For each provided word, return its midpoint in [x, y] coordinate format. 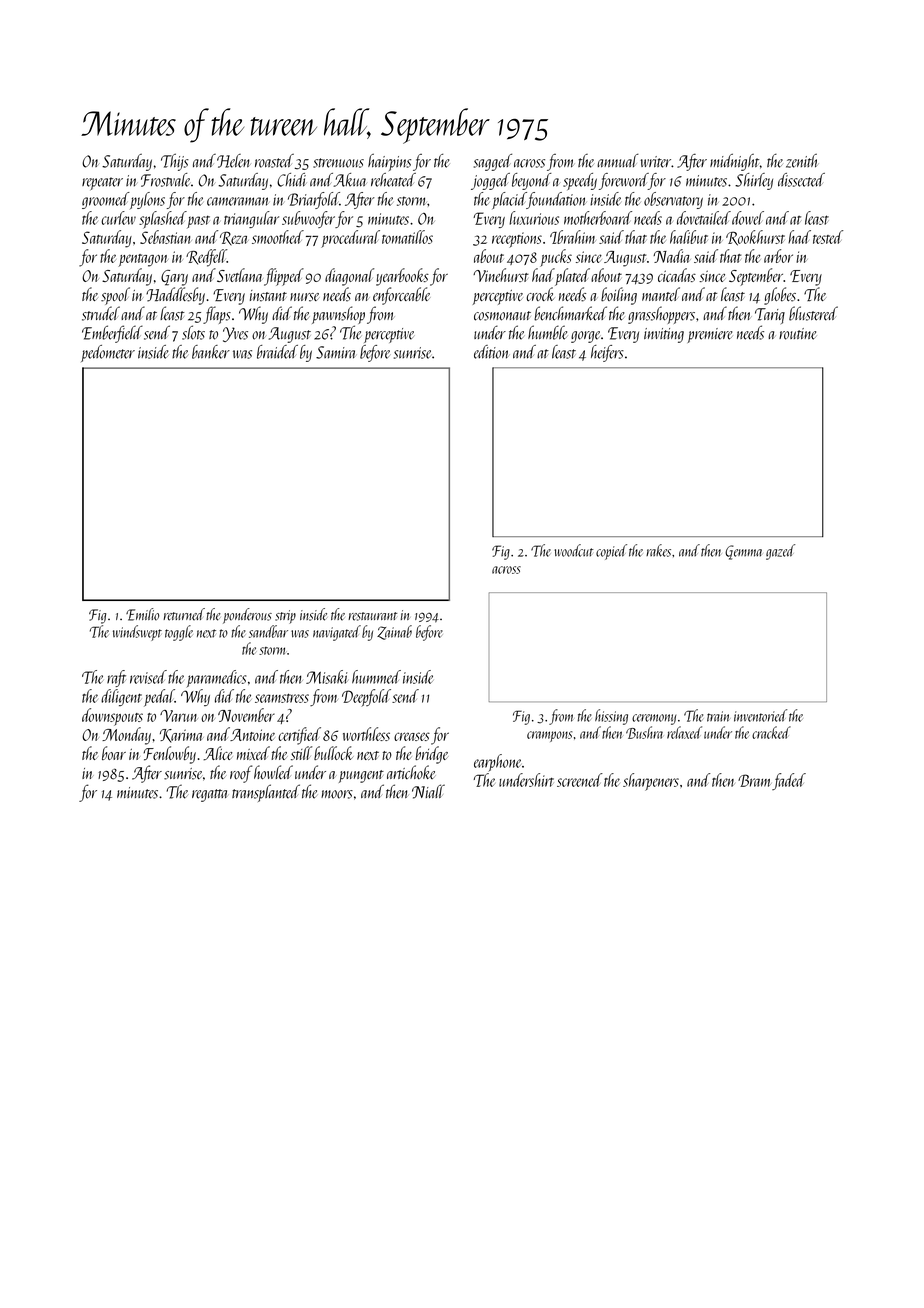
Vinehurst [501, 275]
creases [412, 736]
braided [277, 352]
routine [797, 334]
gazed [780, 552]
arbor [778, 256]
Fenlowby [169, 755]
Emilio [142, 614]
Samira [335, 352]
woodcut [574, 550]
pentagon [143, 260]
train [718, 716]
